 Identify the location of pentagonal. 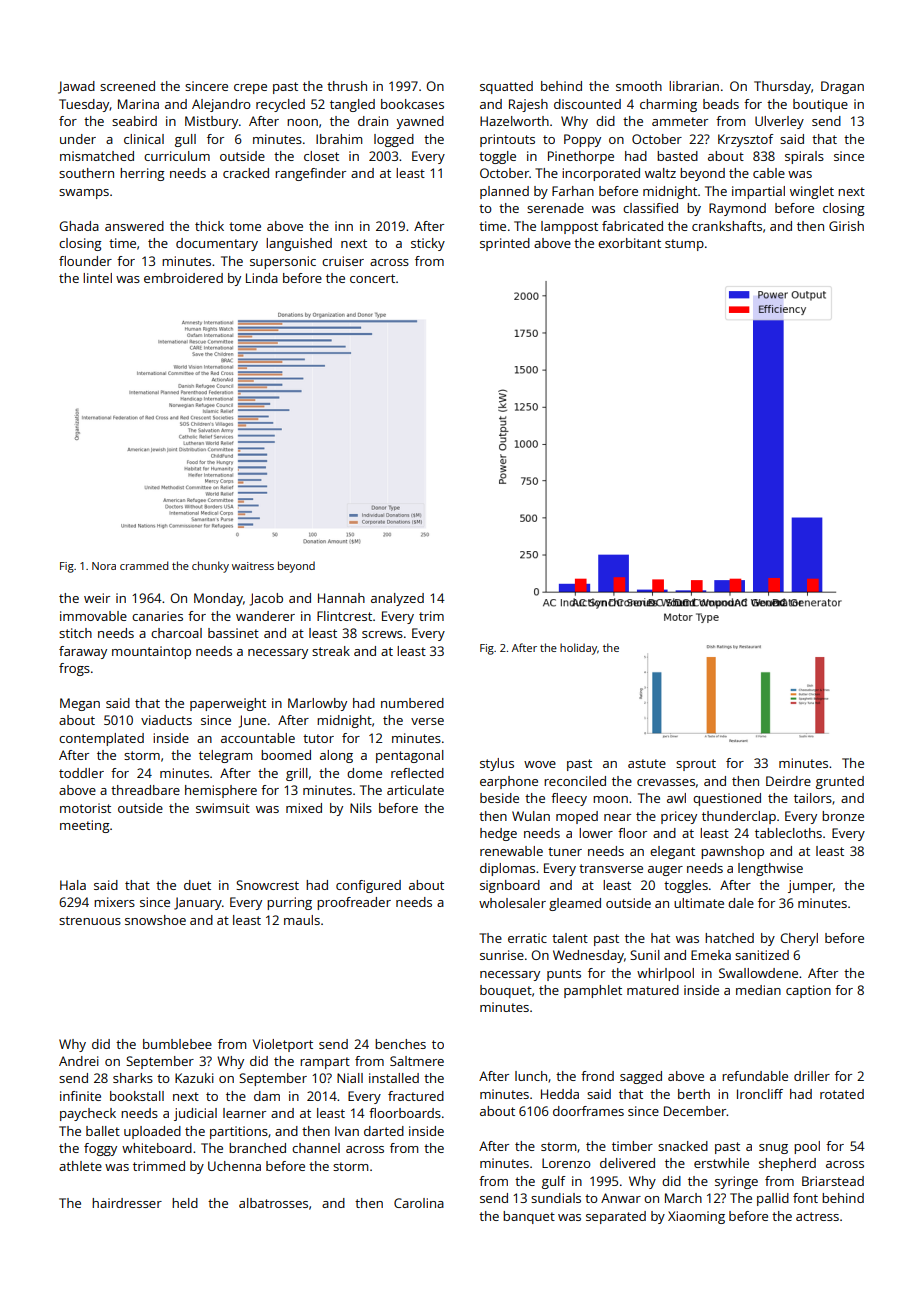
(410, 756).
